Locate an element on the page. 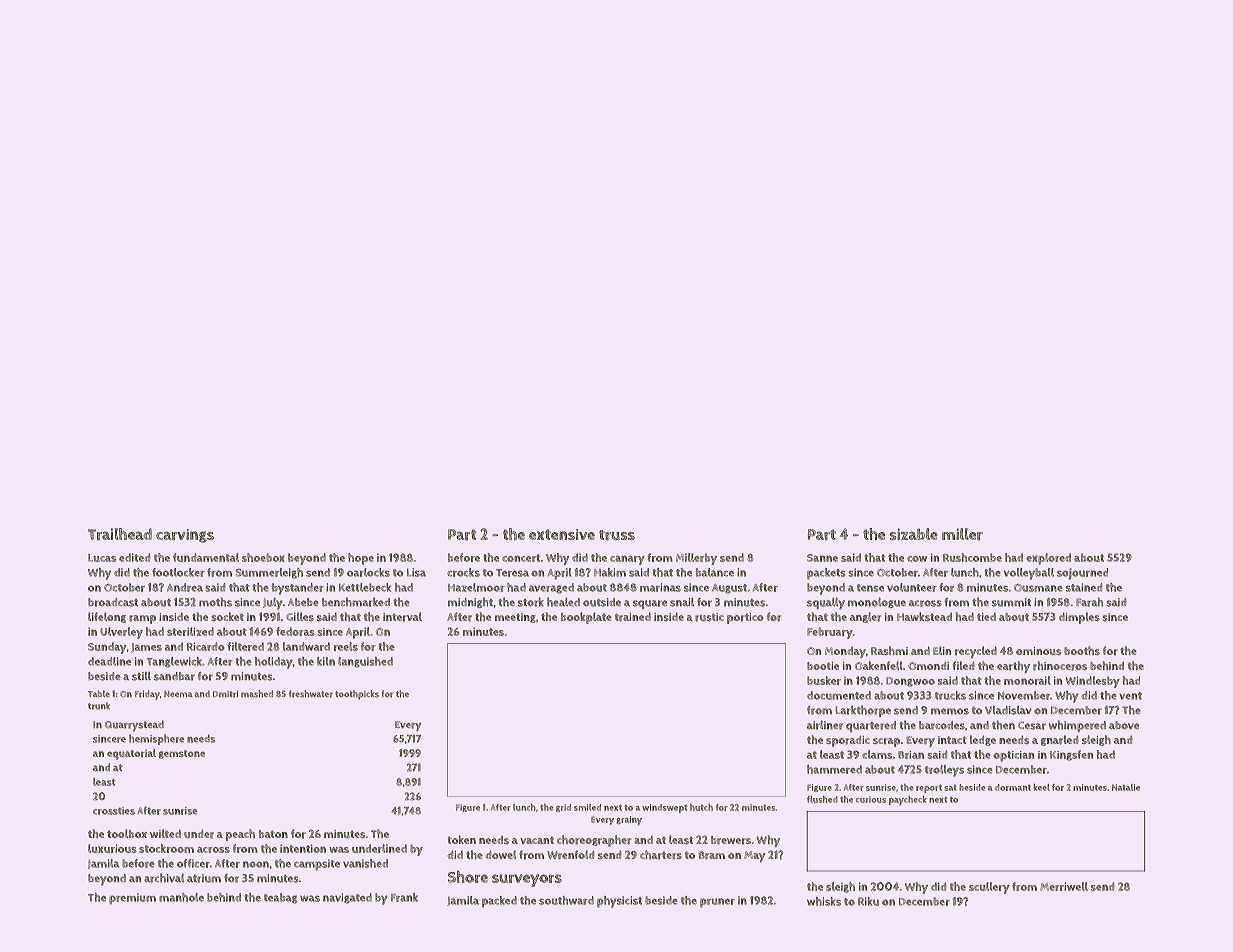 The height and width of the document is (952, 1233). stained is located at coordinates (1084, 587).
